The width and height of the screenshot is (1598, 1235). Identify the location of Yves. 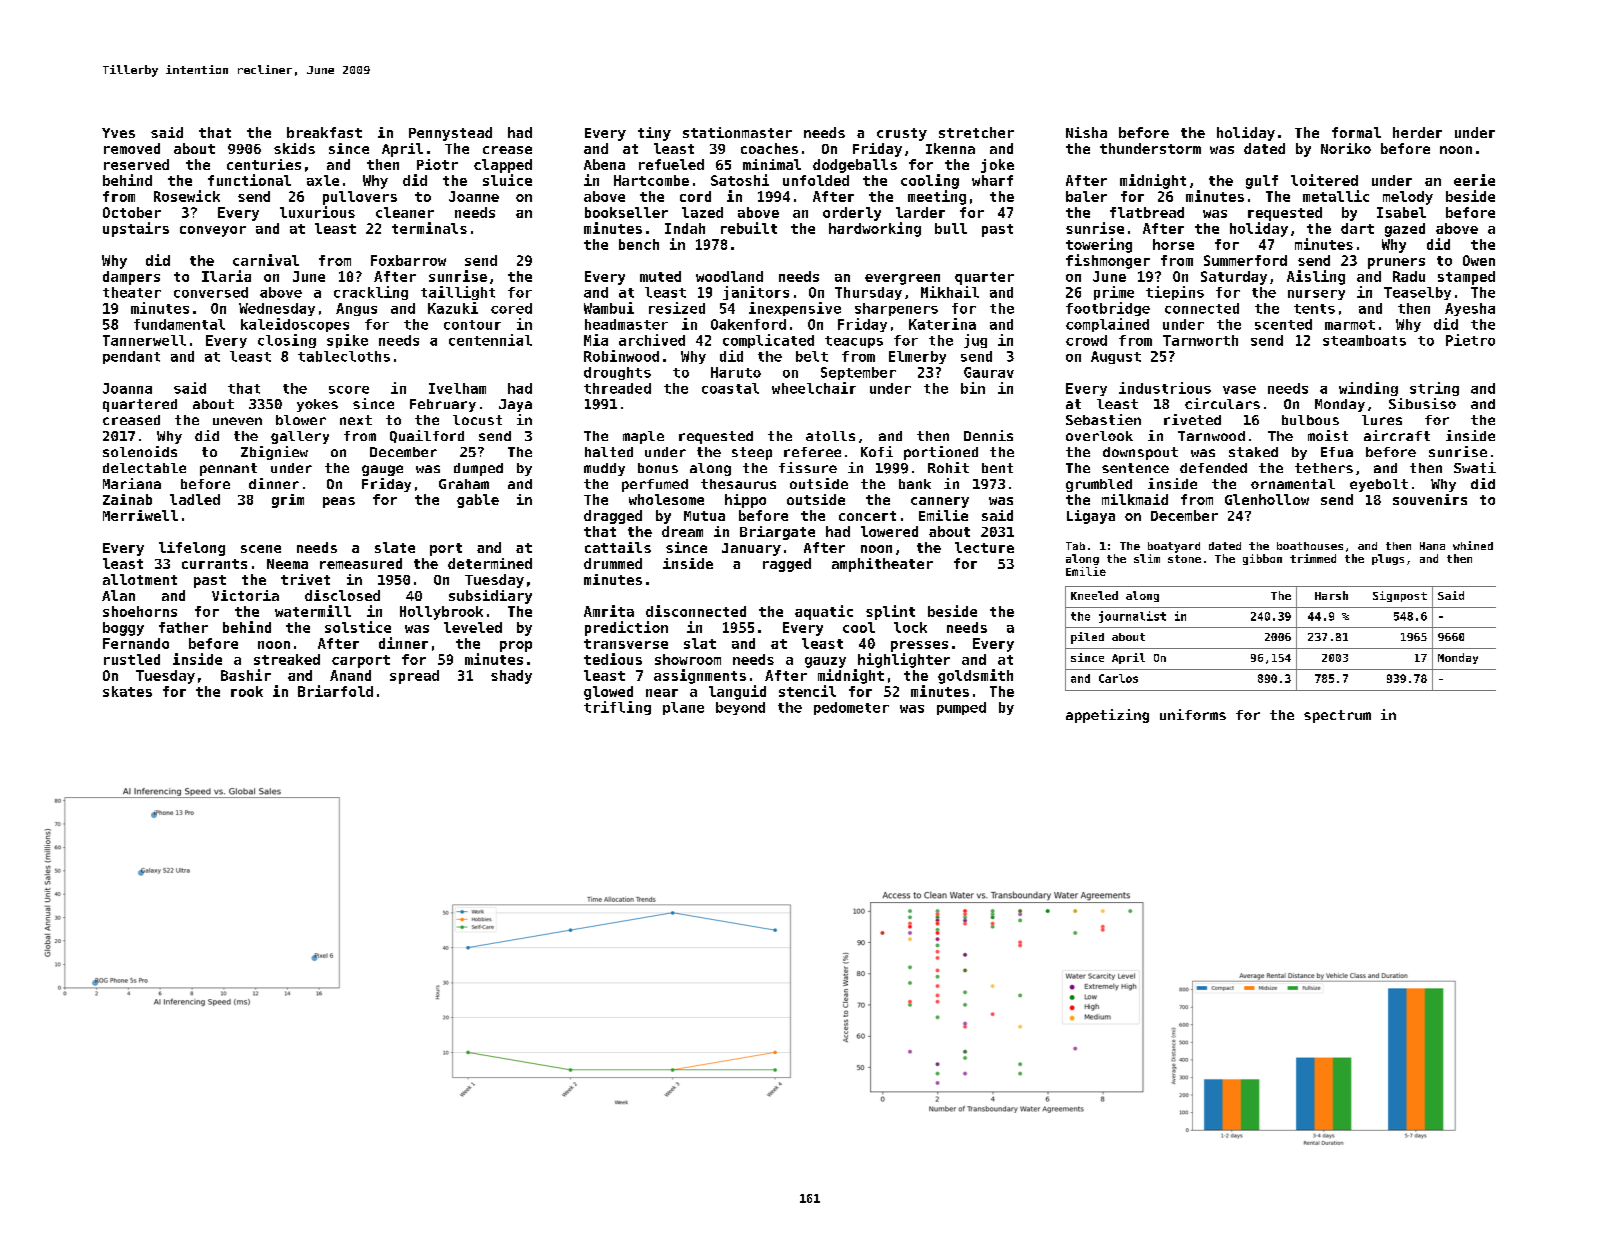
(118, 133).
